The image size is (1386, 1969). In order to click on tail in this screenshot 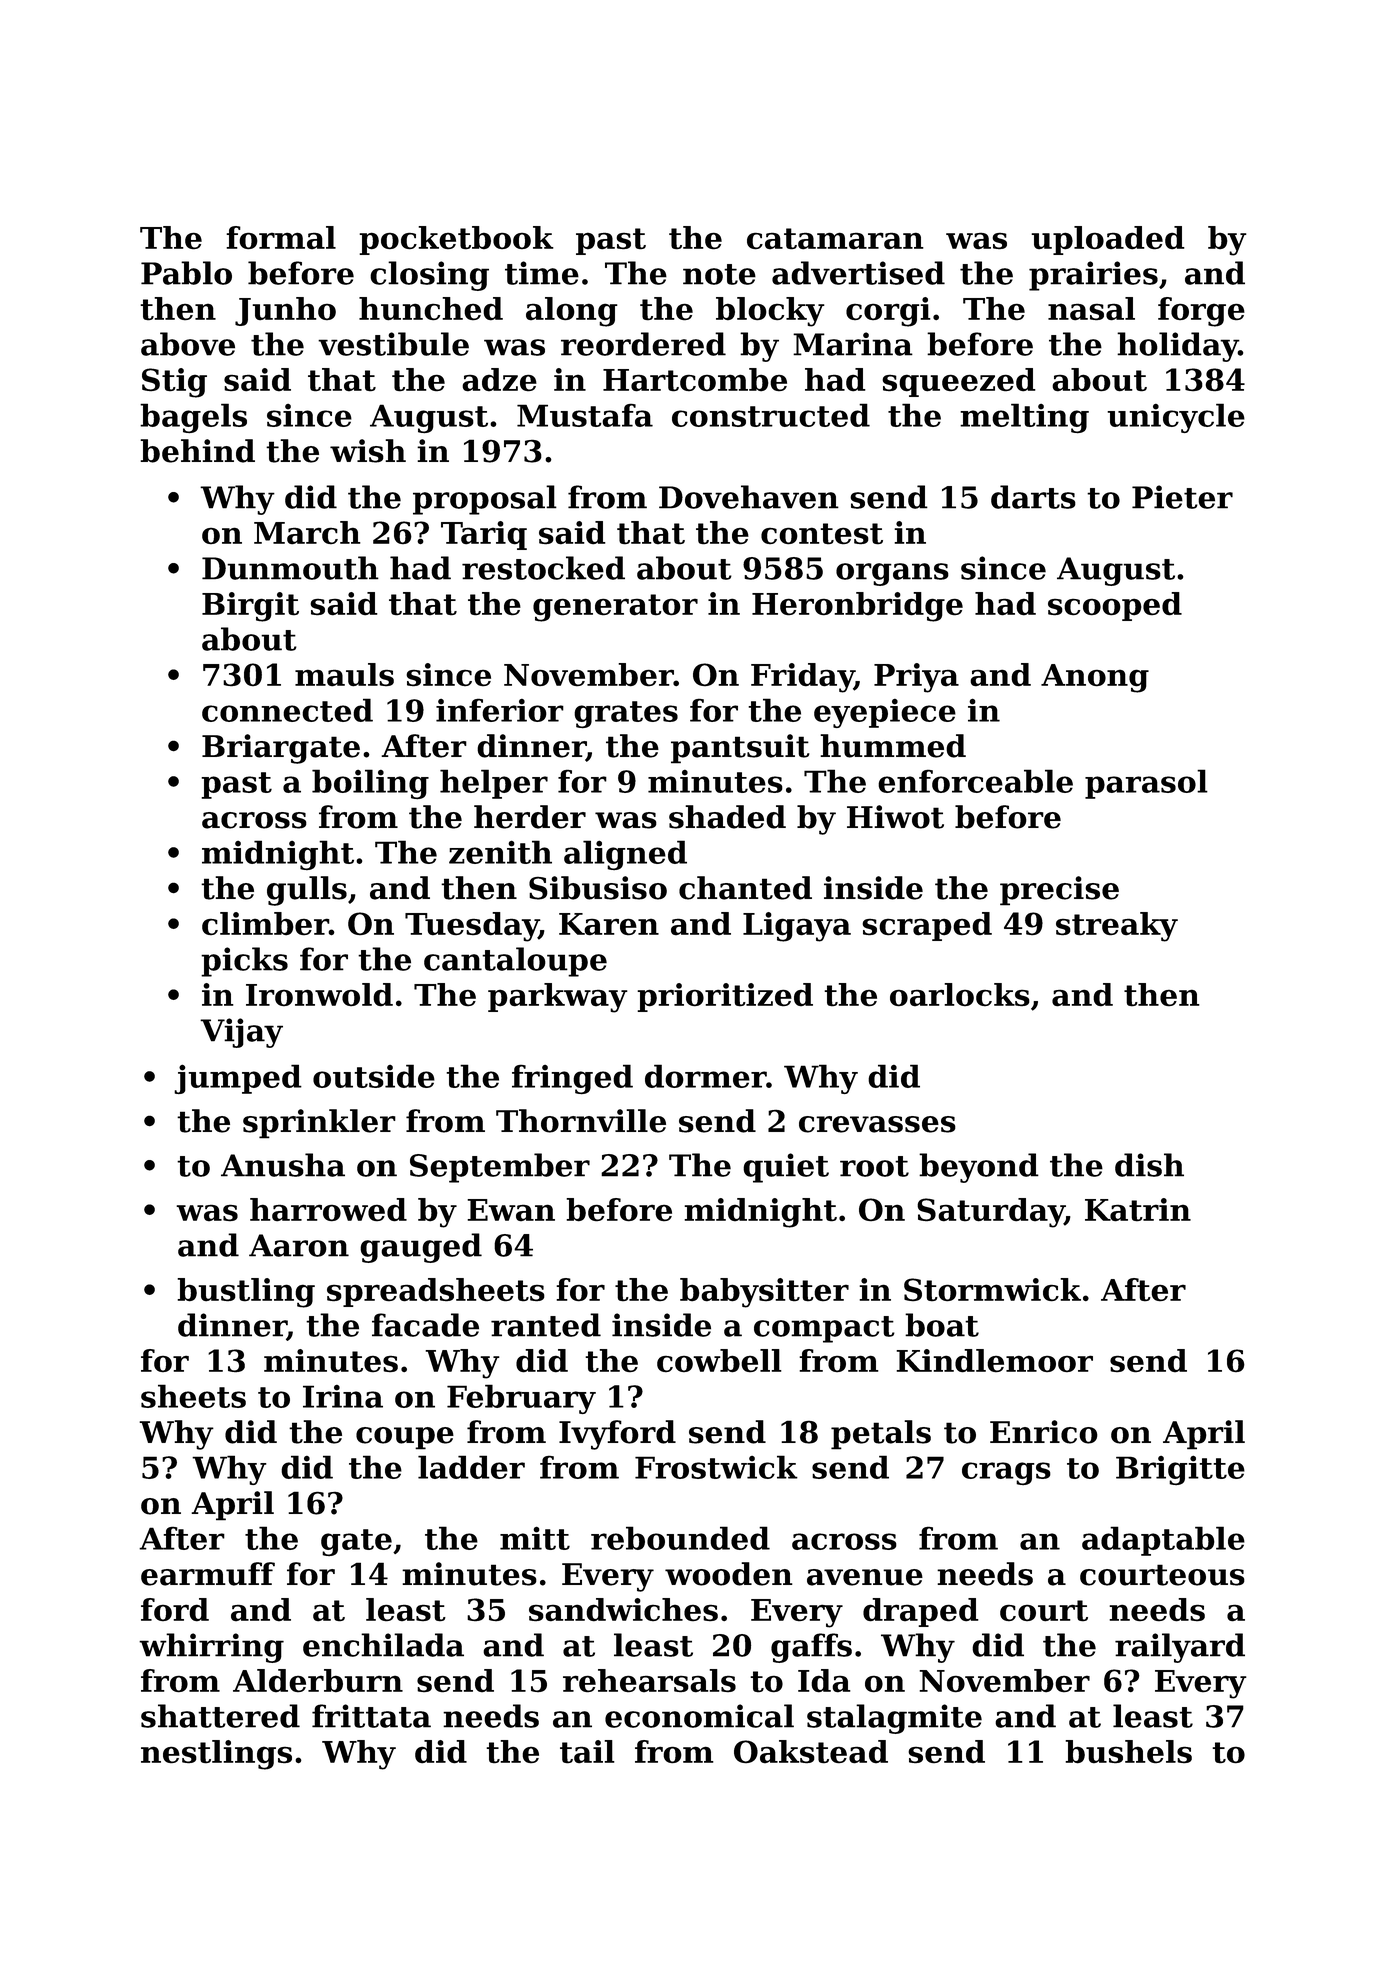, I will do `click(587, 1752)`.
